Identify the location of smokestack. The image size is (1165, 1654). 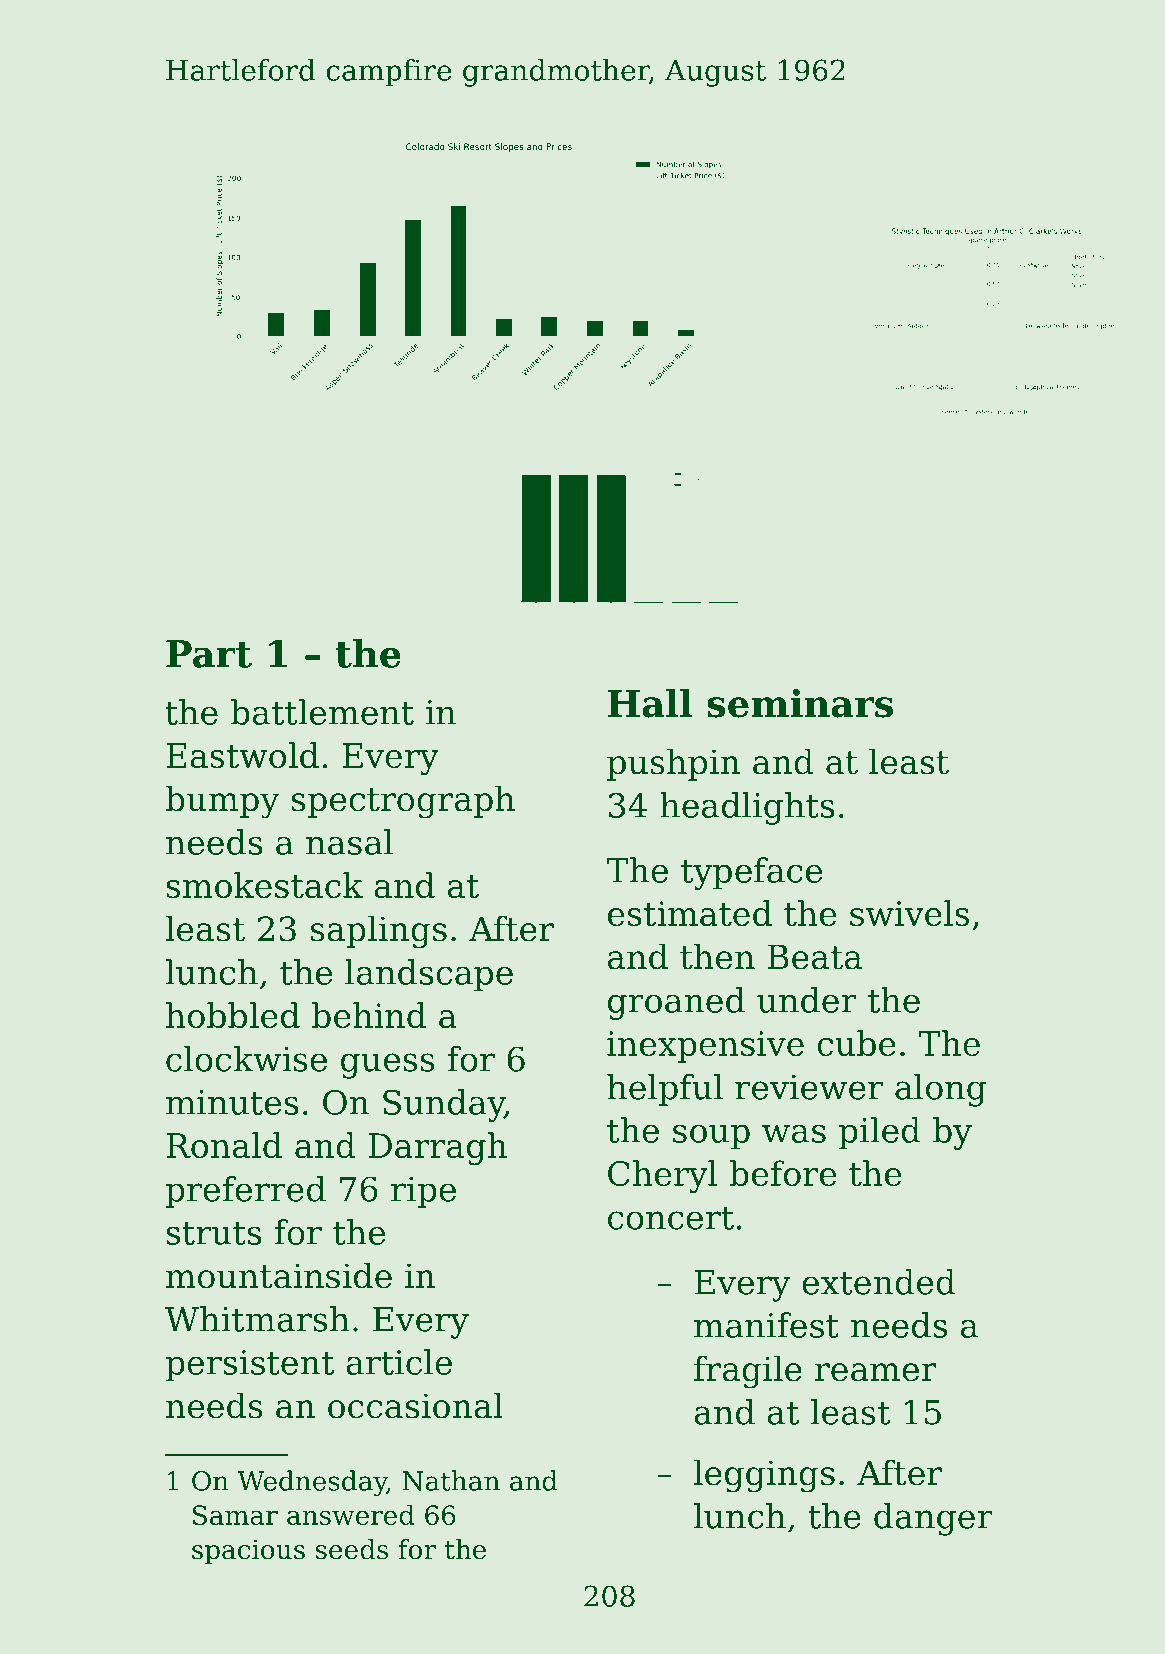
(264, 885).
